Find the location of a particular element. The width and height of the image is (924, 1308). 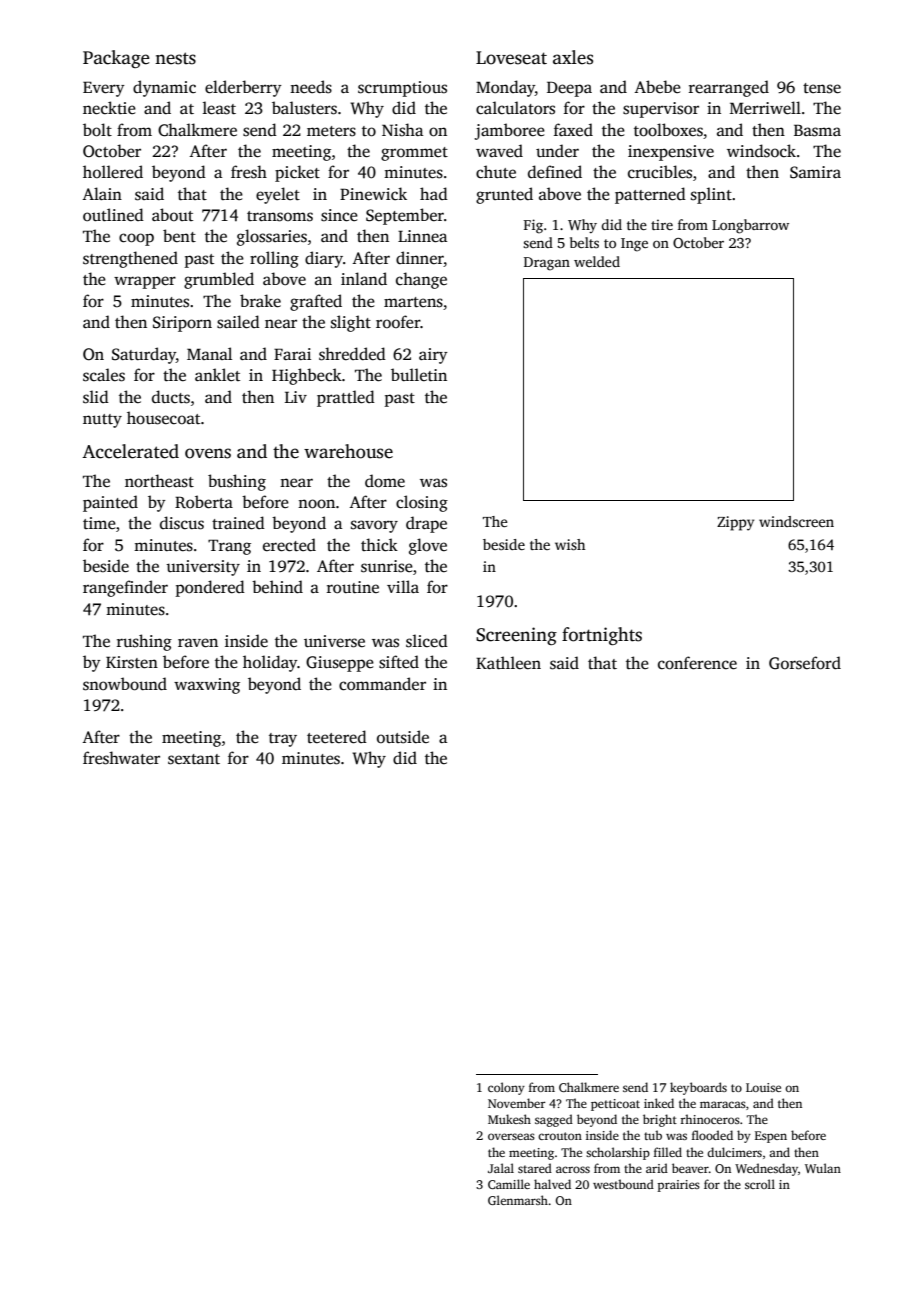

Loveseat is located at coordinates (511, 58).
